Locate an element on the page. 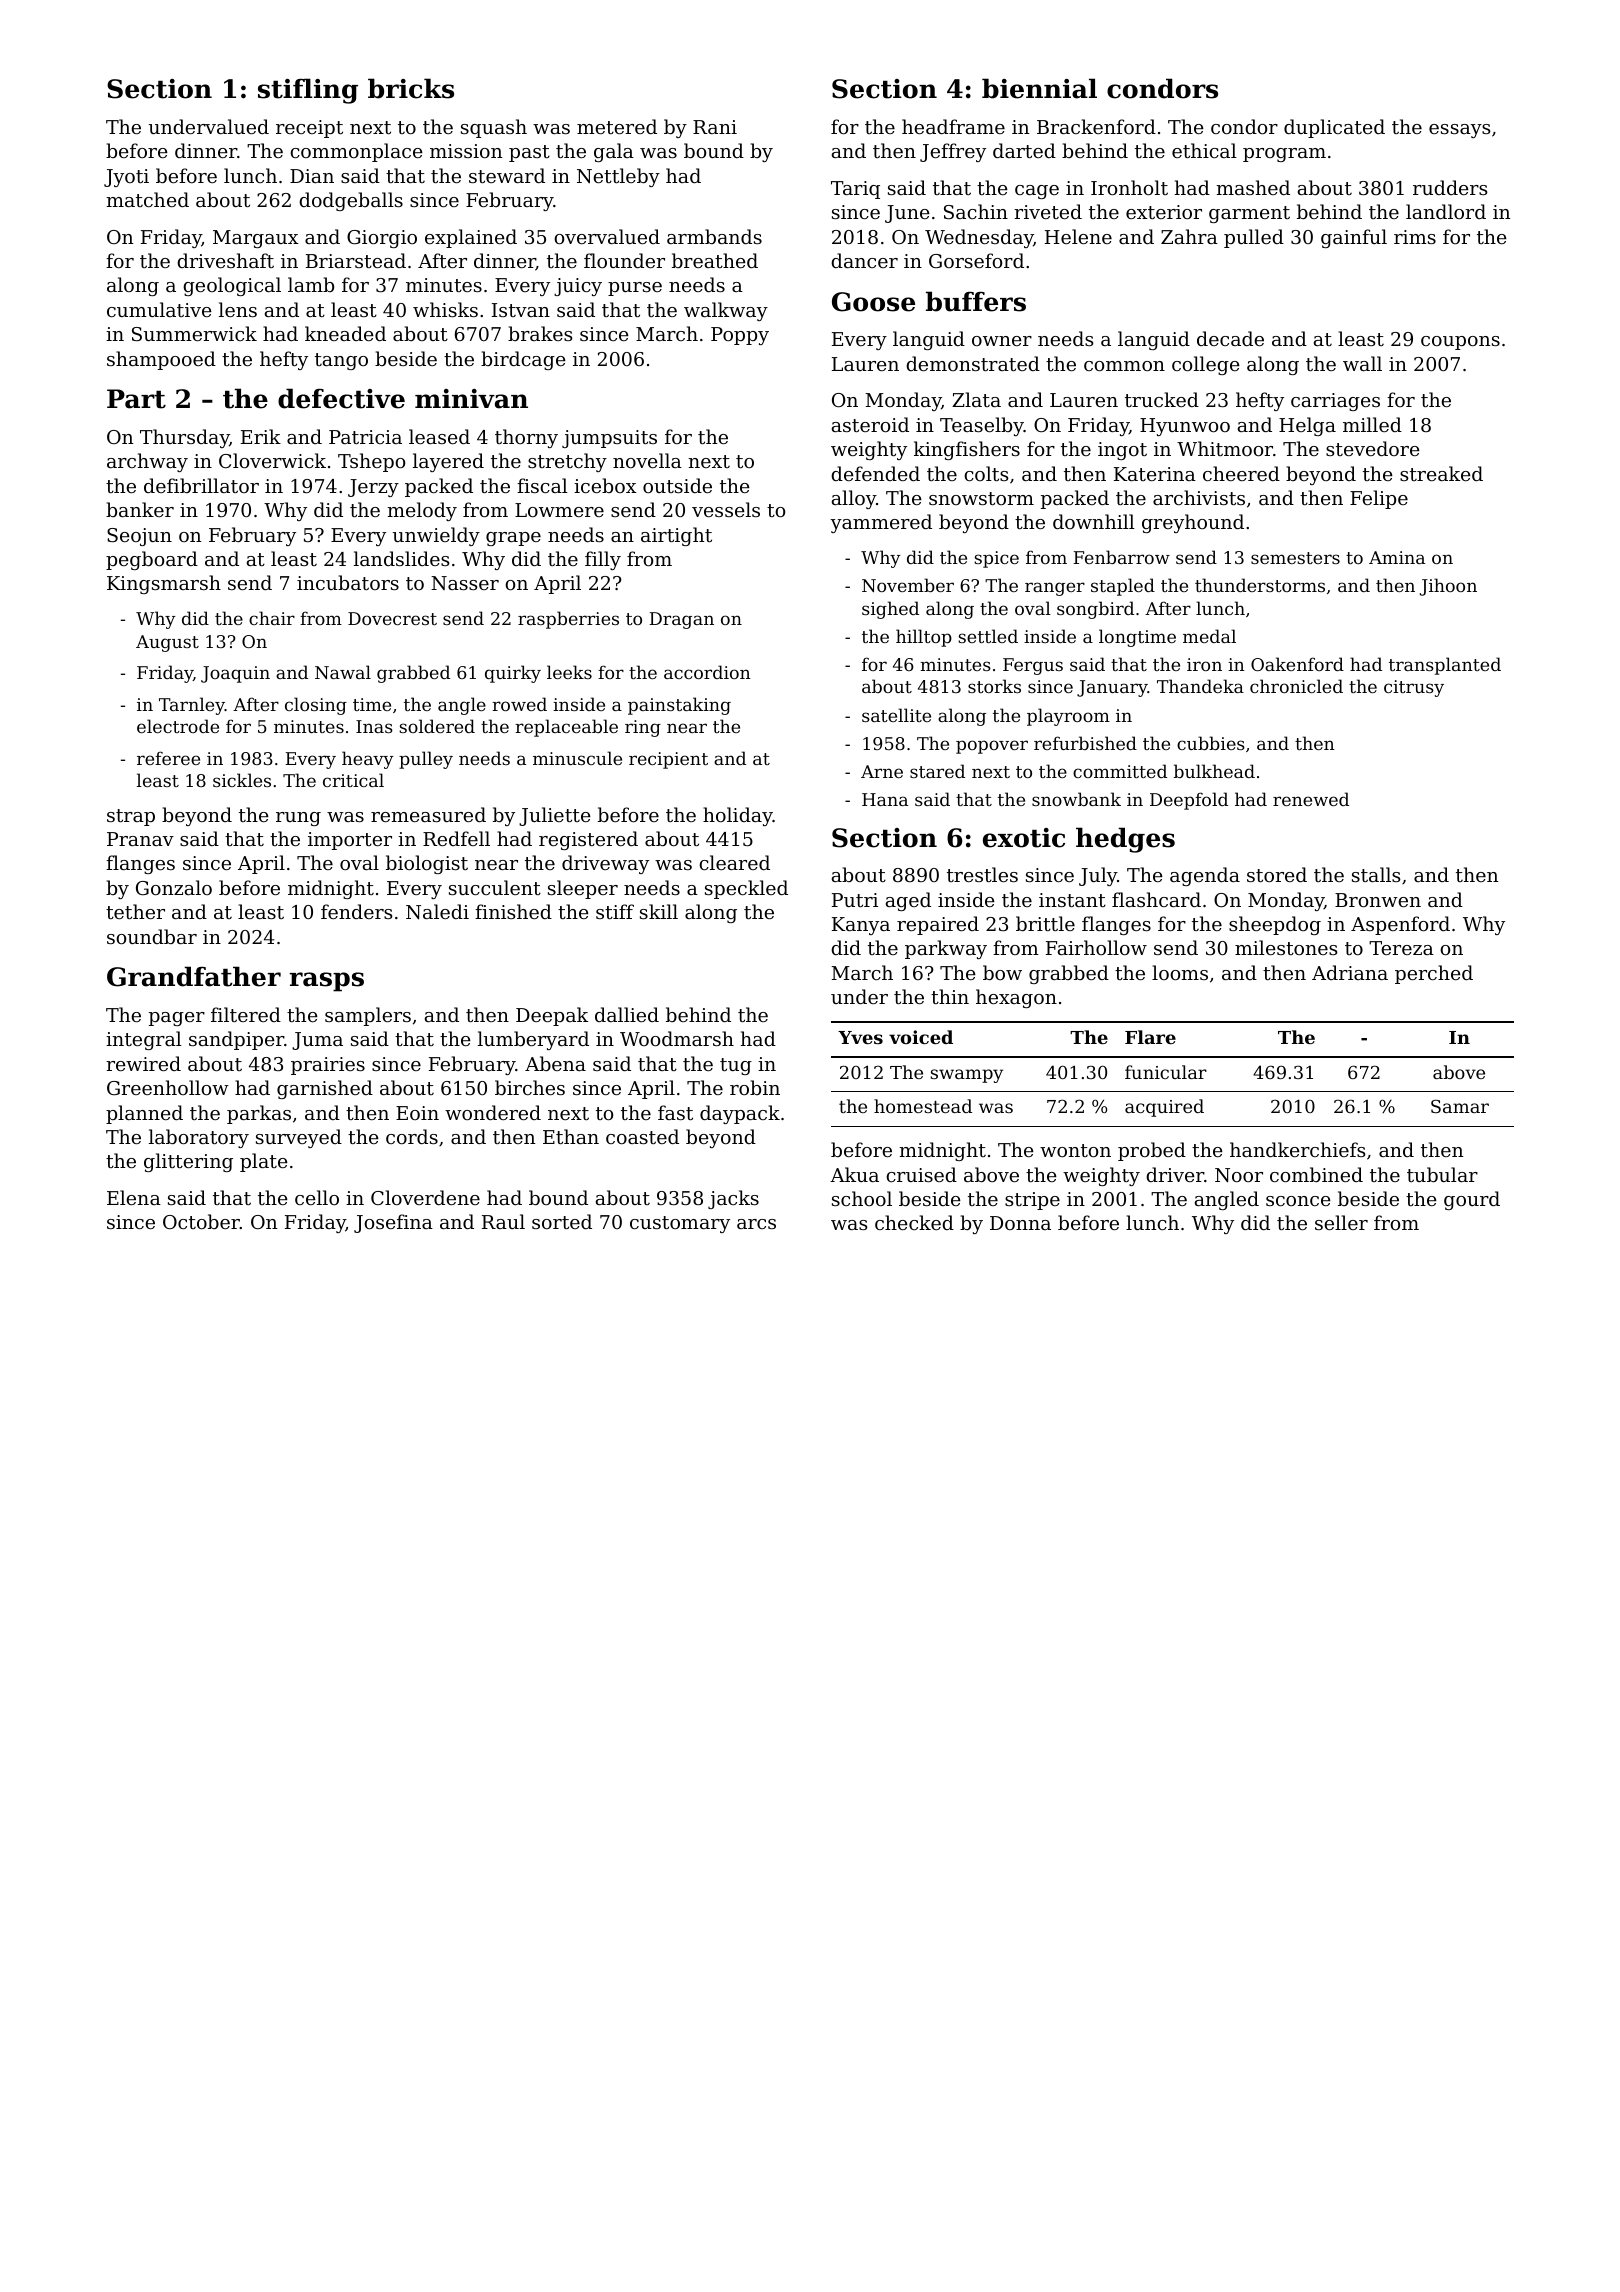 This page has height=2292, width=1620. Dian is located at coordinates (312, 176).
